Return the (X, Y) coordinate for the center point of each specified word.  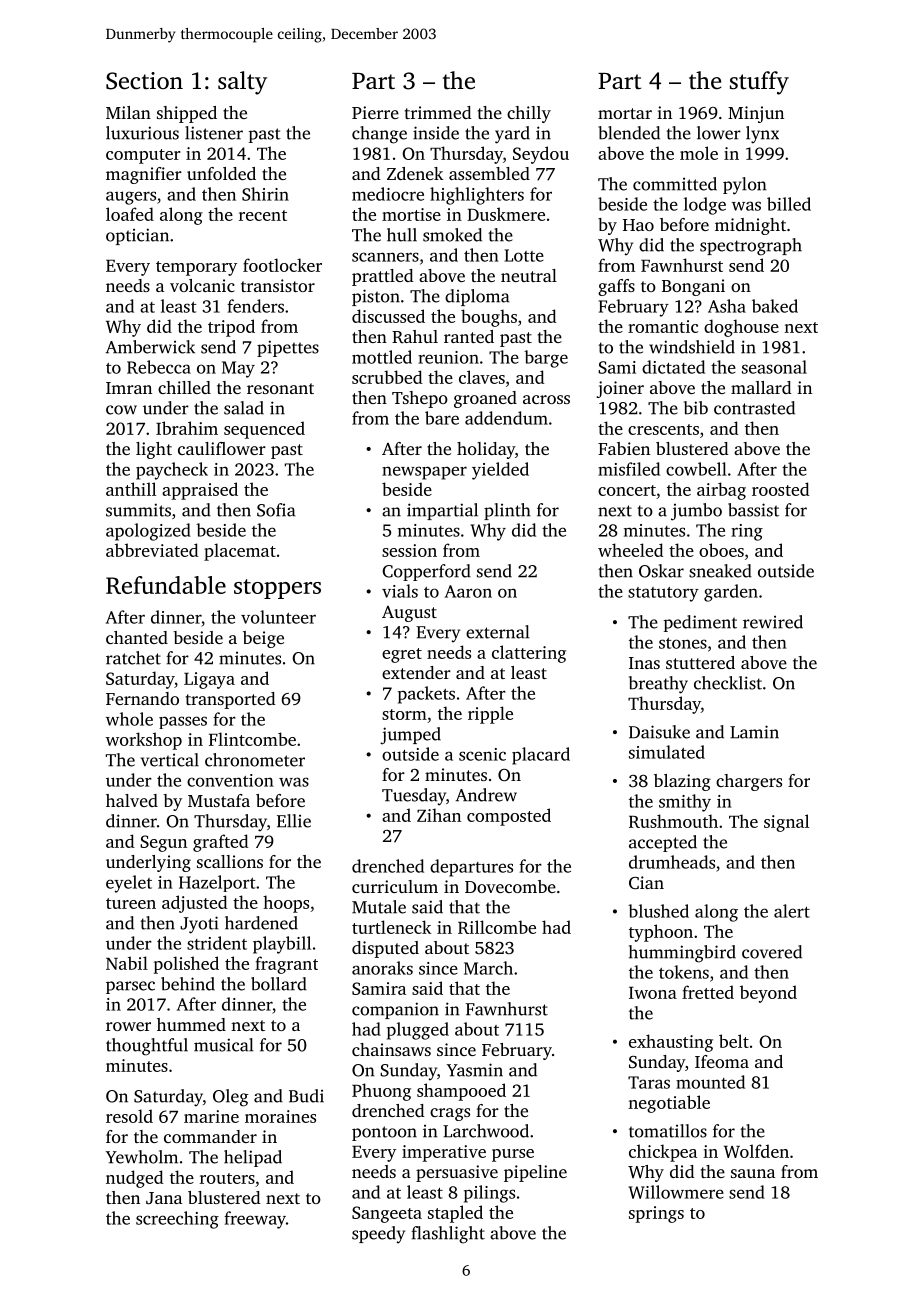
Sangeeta (387, 1214)
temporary (196, 268)
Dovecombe (510, 886)
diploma (477, 297)
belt (734, 1041)
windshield (692, 347)
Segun (163, 843)
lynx (762, 135)
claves (482, 377)
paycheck (172, 471)
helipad (253, 1158)
